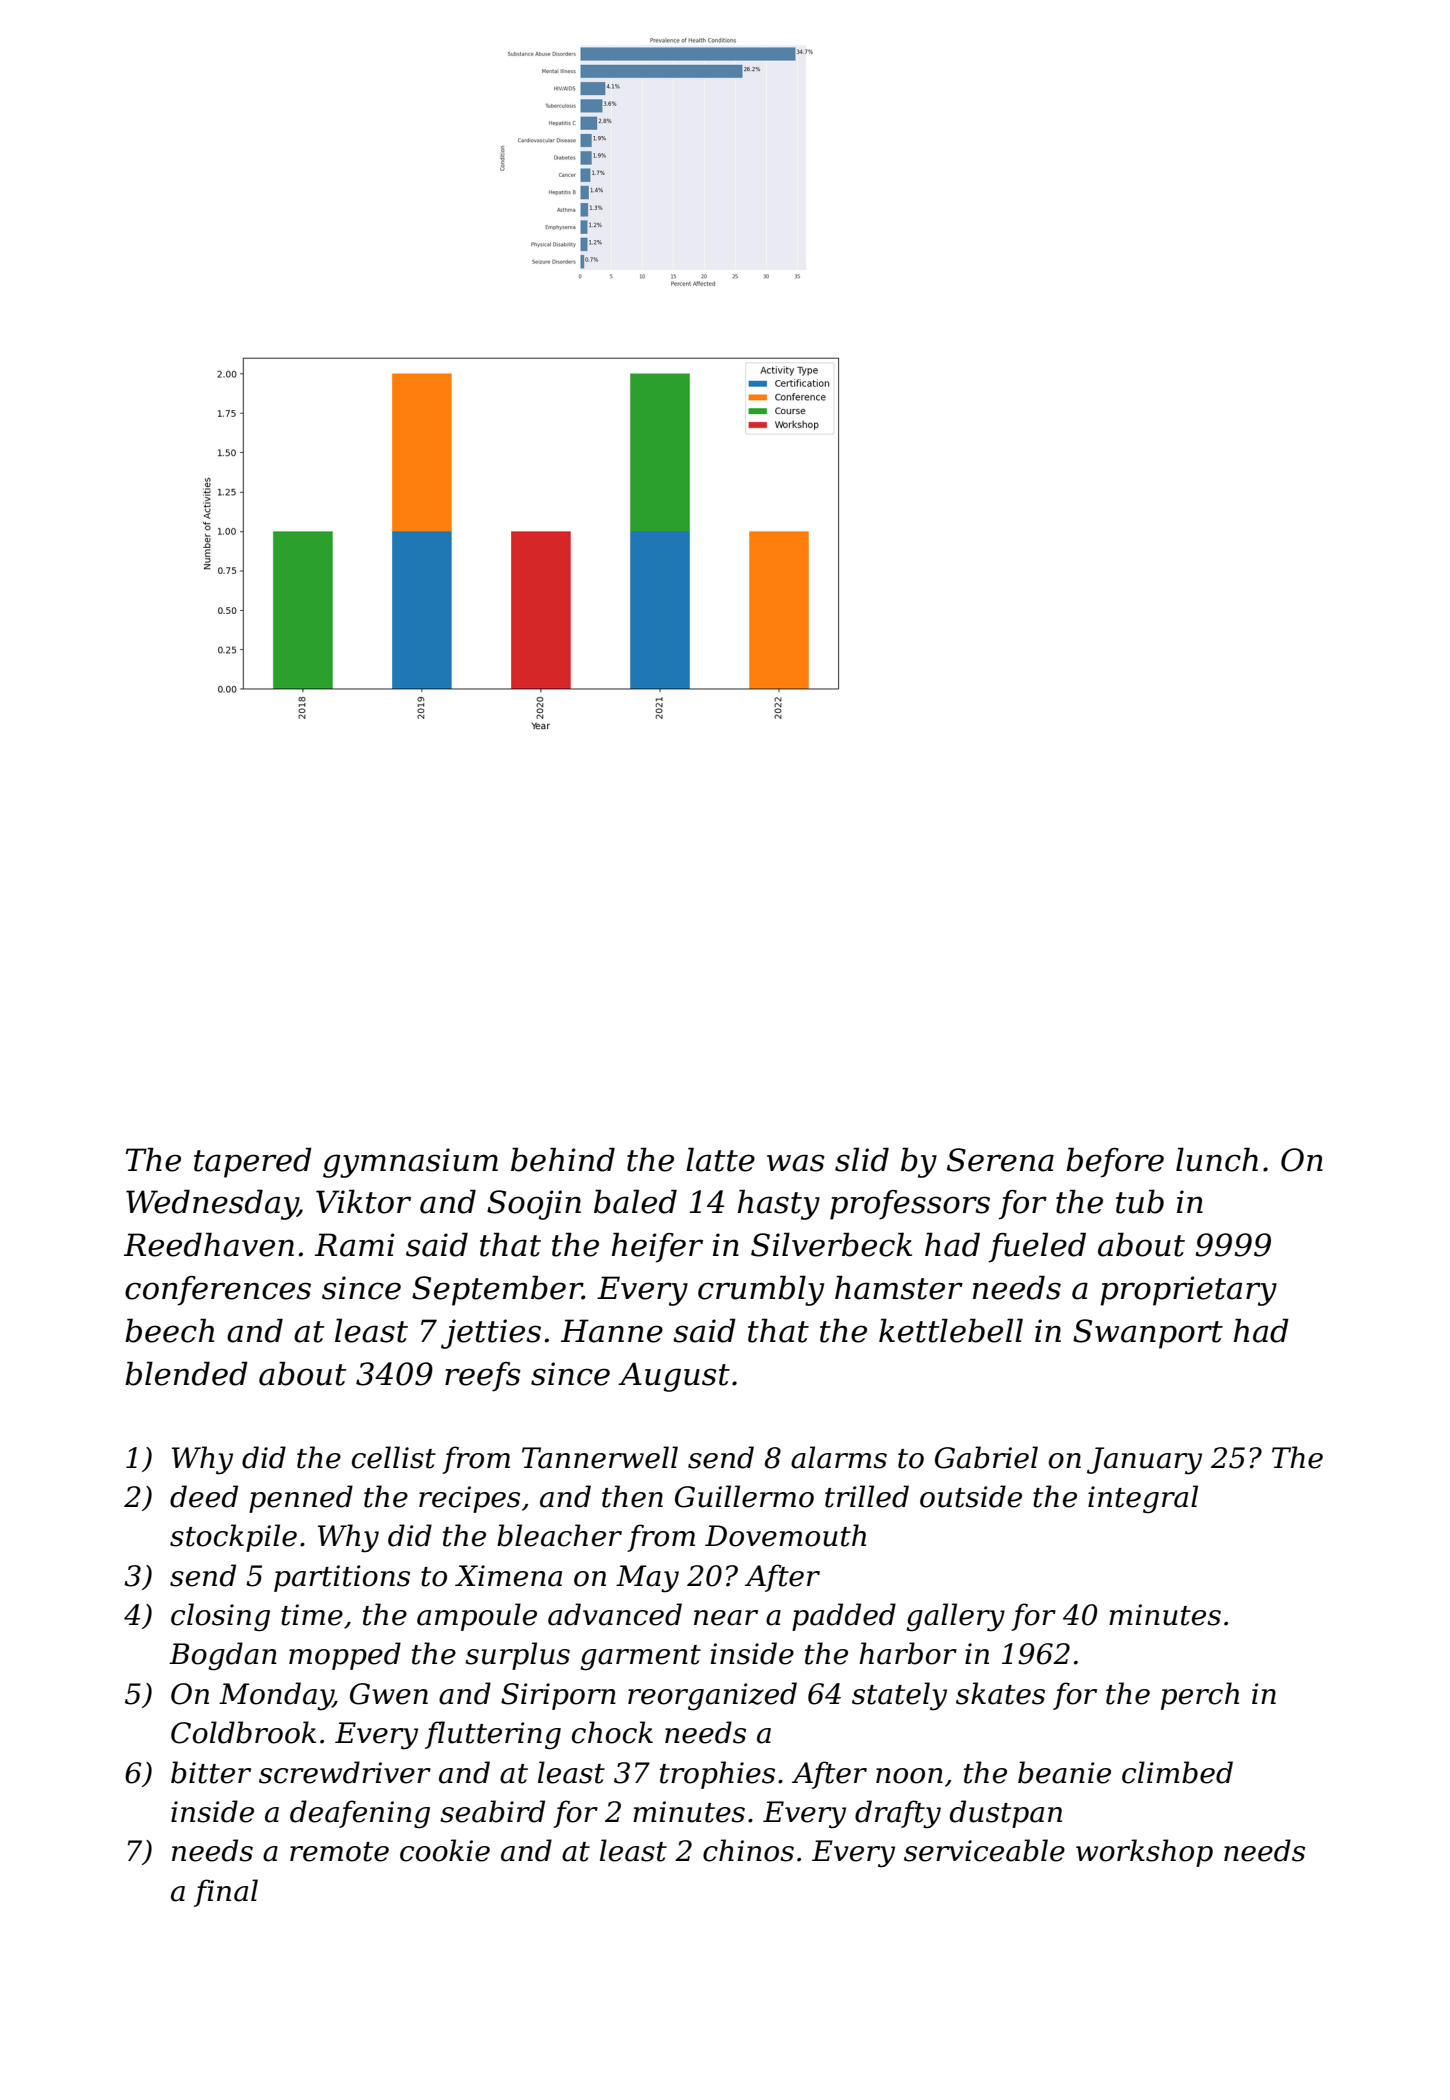  Describe the element at coordinates (410, 1163) in the image. I see `gymnasium` at that location.
